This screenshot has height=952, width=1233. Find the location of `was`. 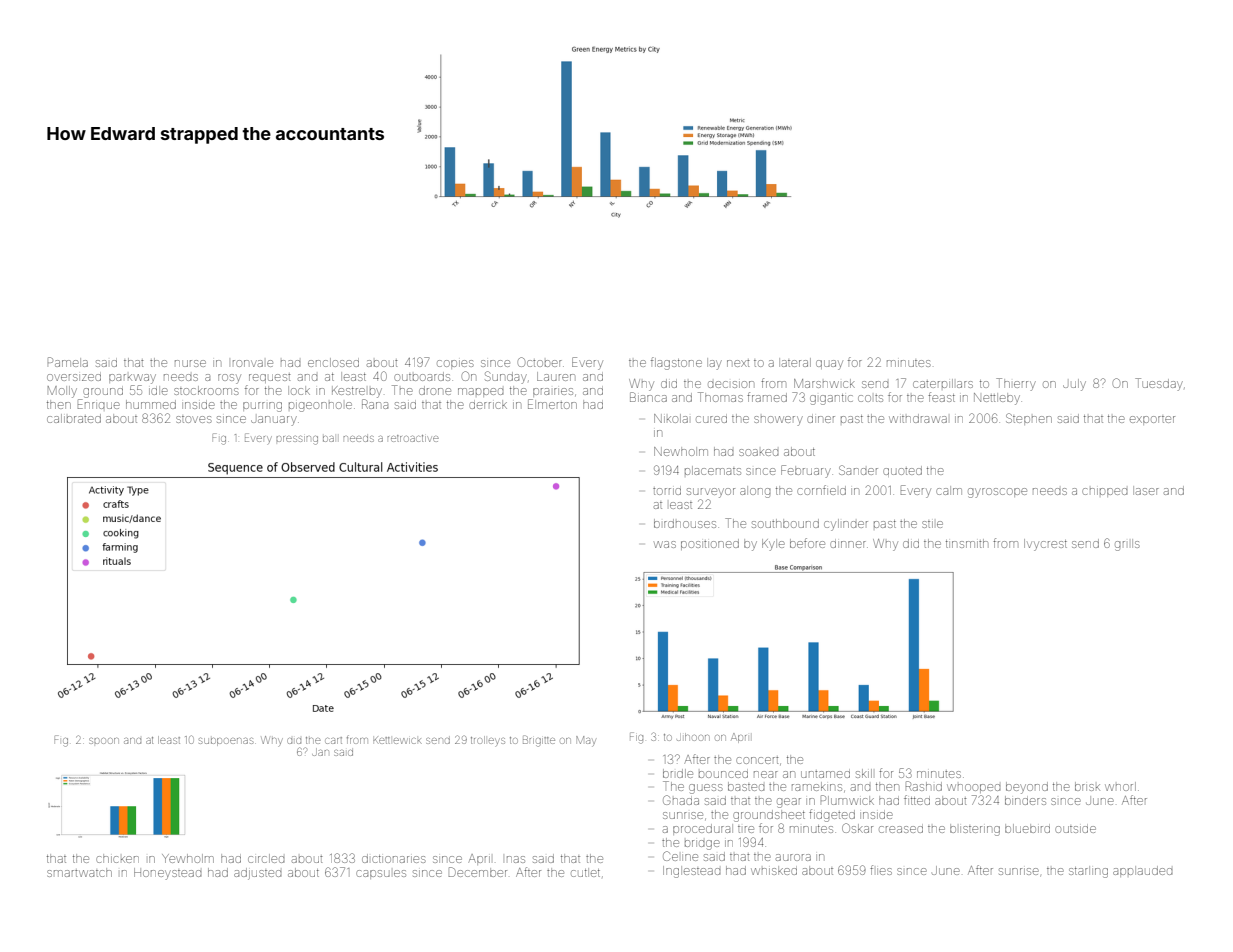

was is located at coordinates (665, 544).
